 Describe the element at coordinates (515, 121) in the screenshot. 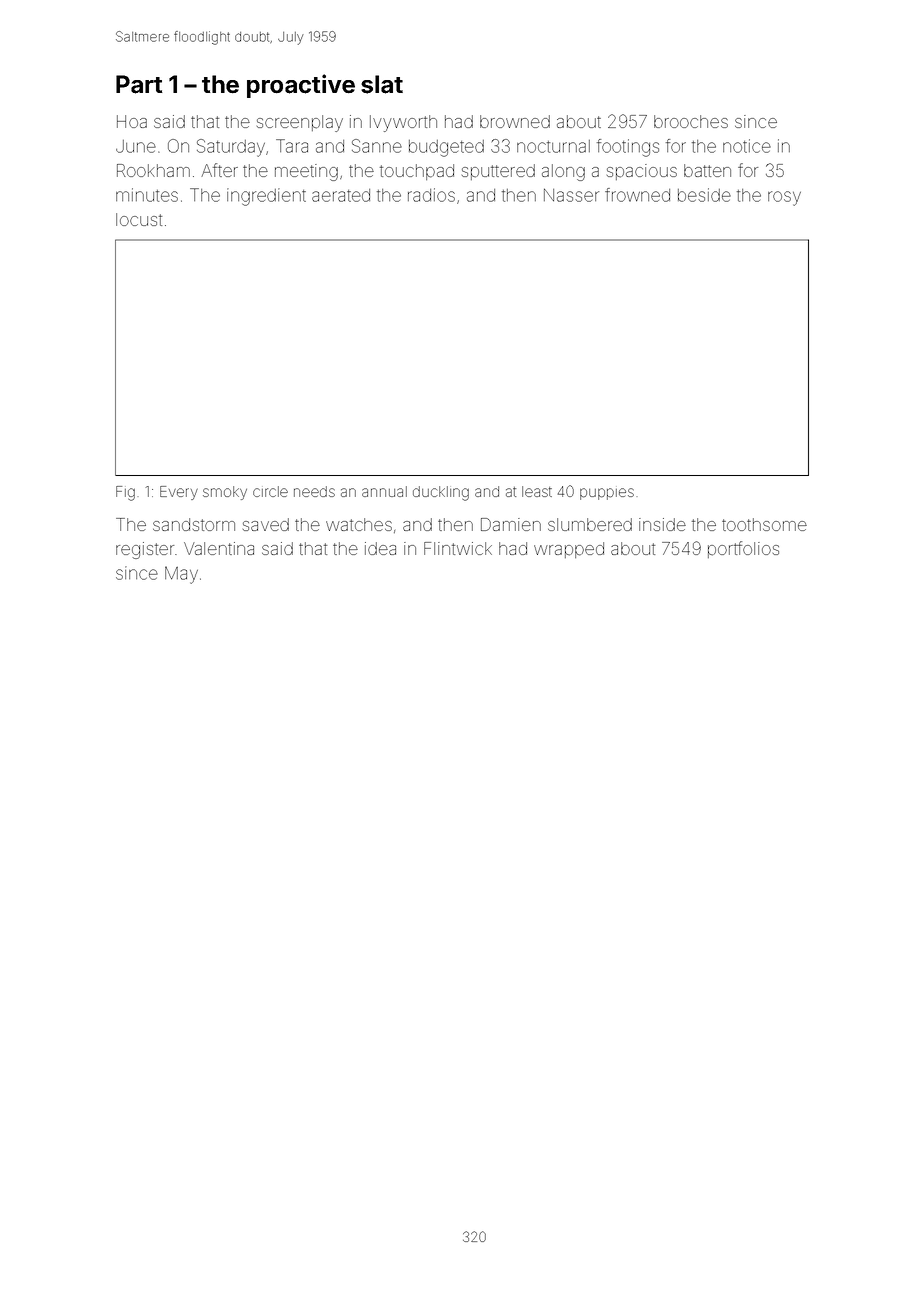

I see `browned` at that location.
